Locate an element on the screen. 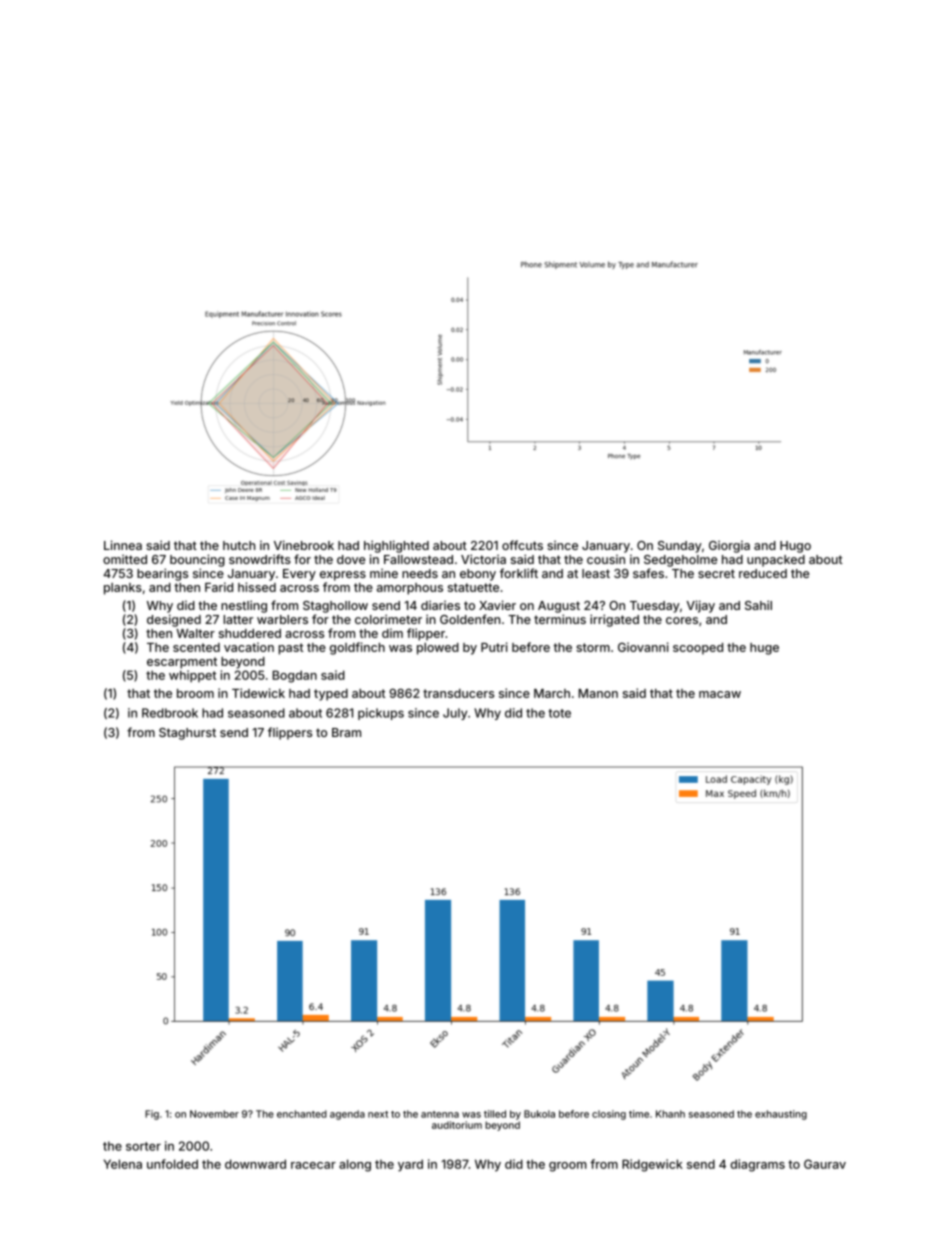 The image size is (952, 1233). designed is located at coordinates (174, 620).
